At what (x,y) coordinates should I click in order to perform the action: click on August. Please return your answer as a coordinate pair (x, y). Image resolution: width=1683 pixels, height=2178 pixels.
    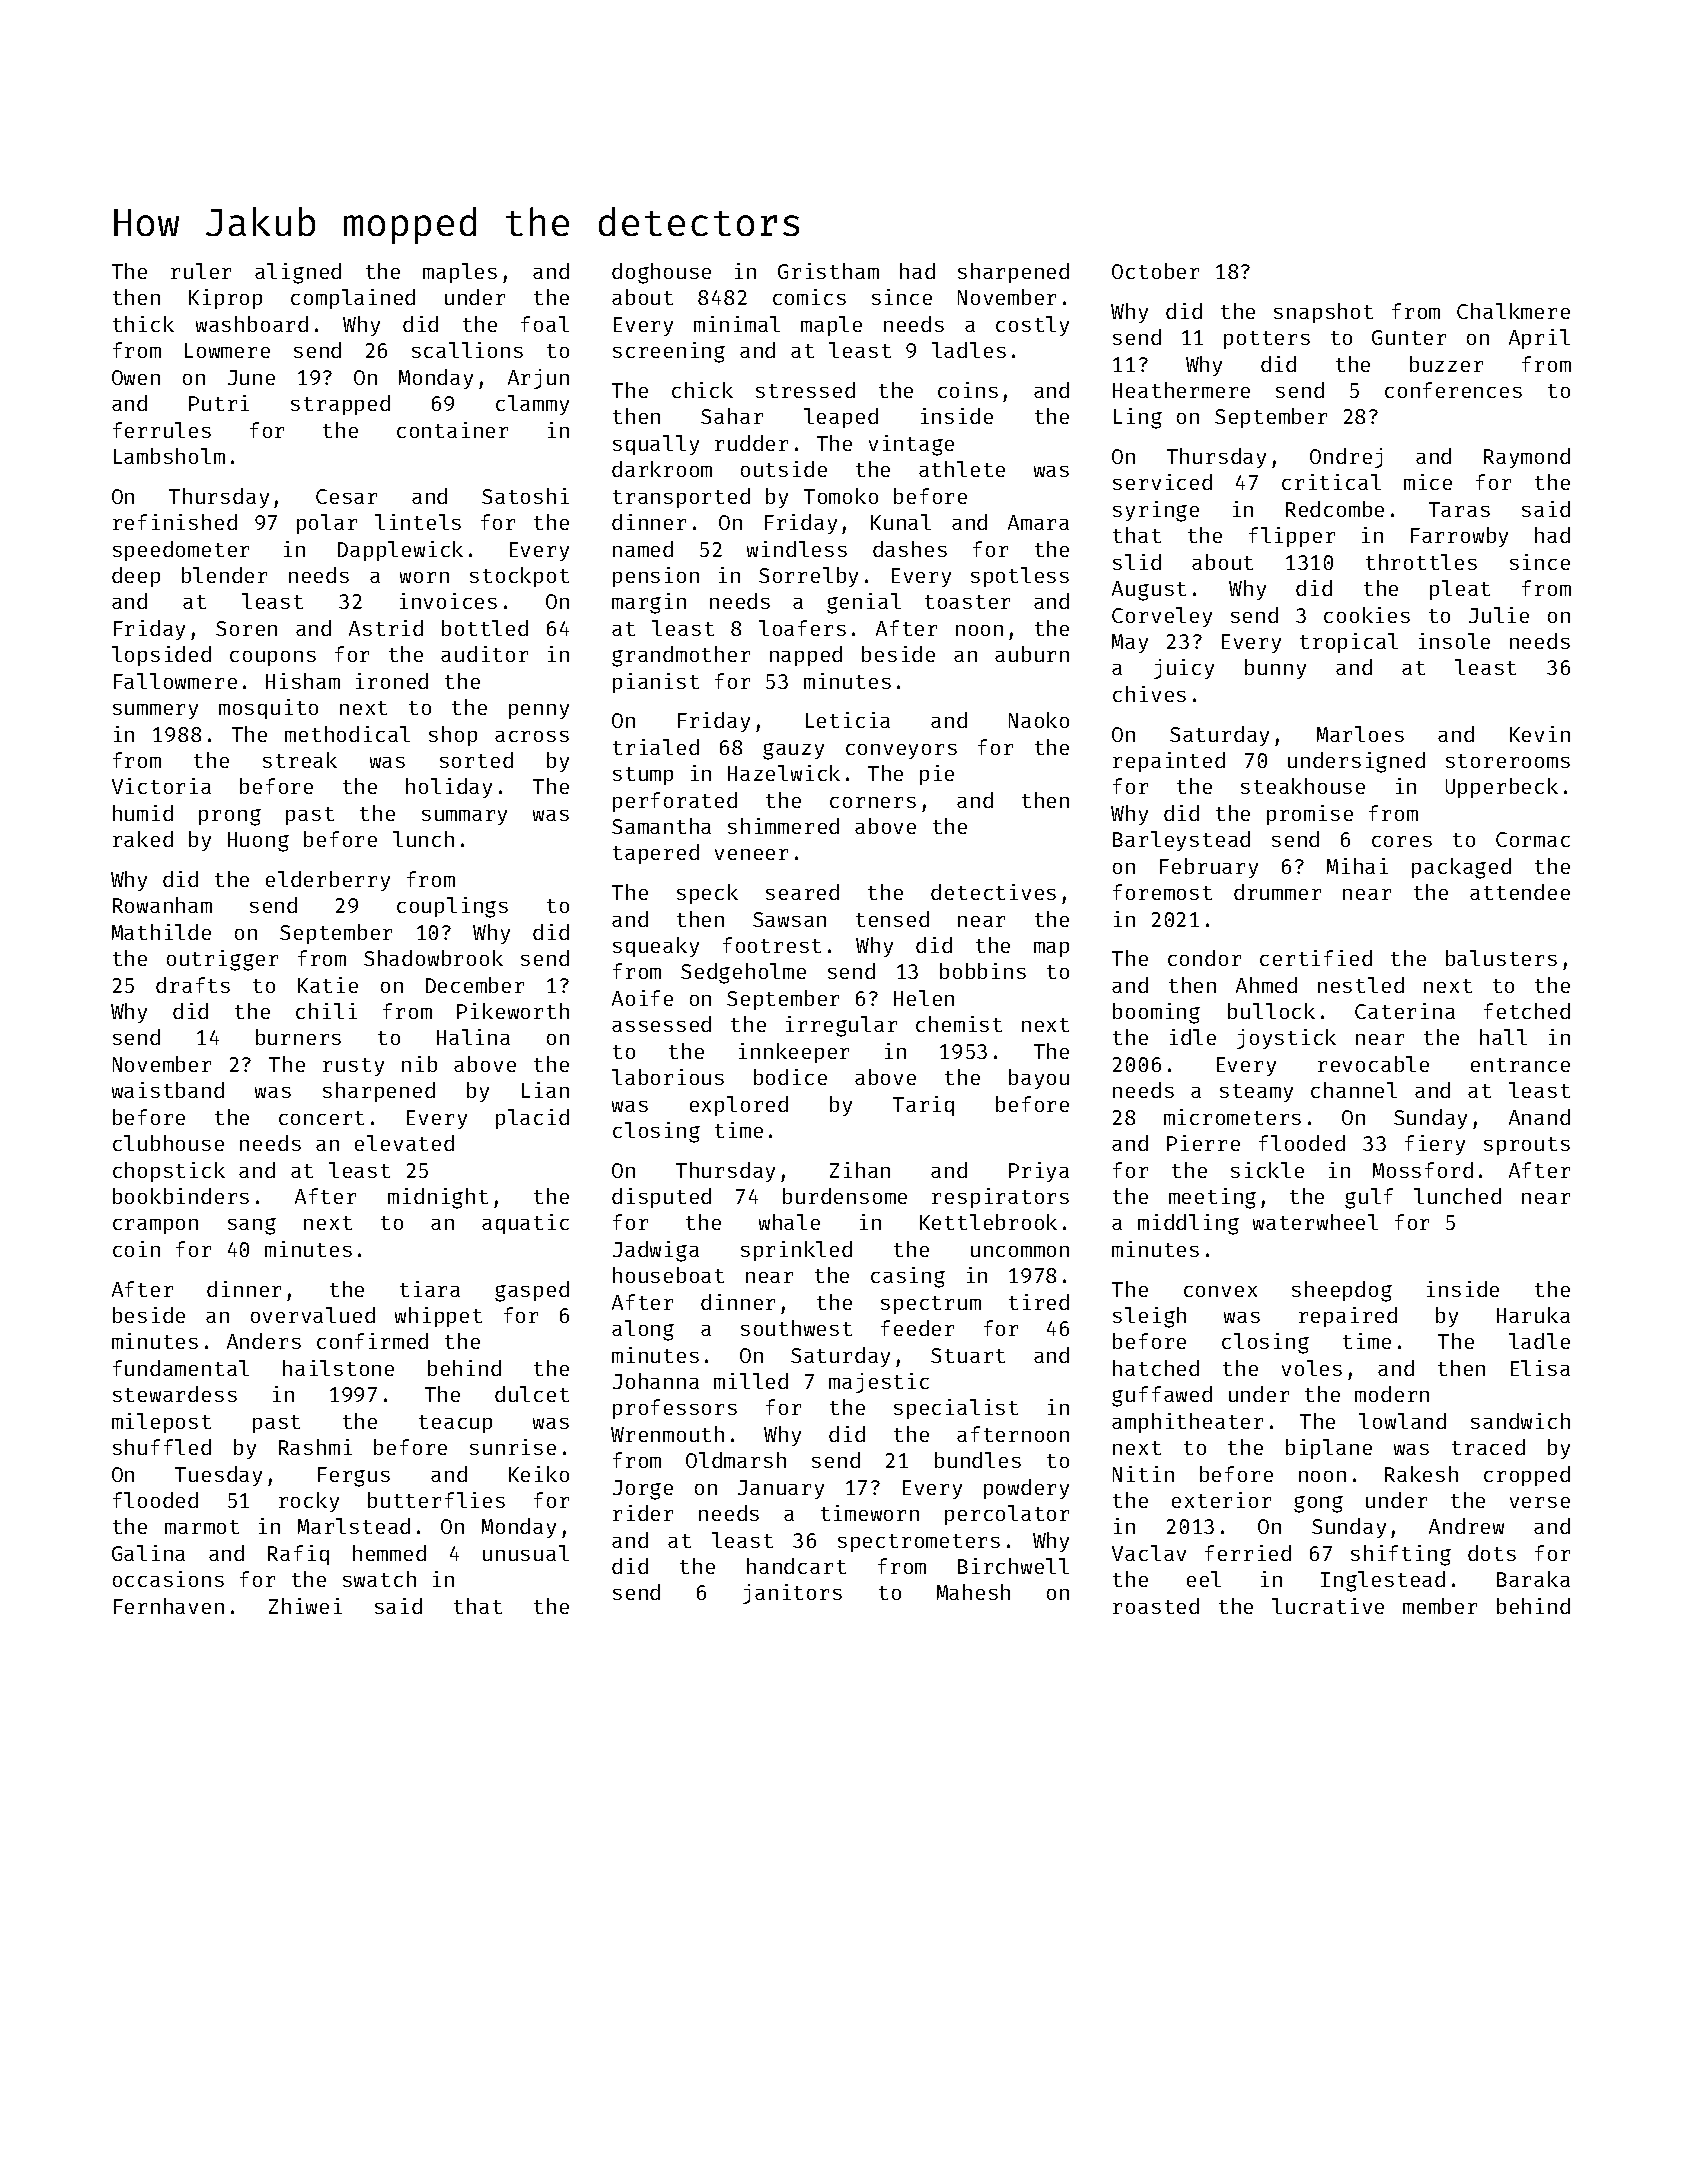
    Looking at the image, I should click on (1149, 591).
